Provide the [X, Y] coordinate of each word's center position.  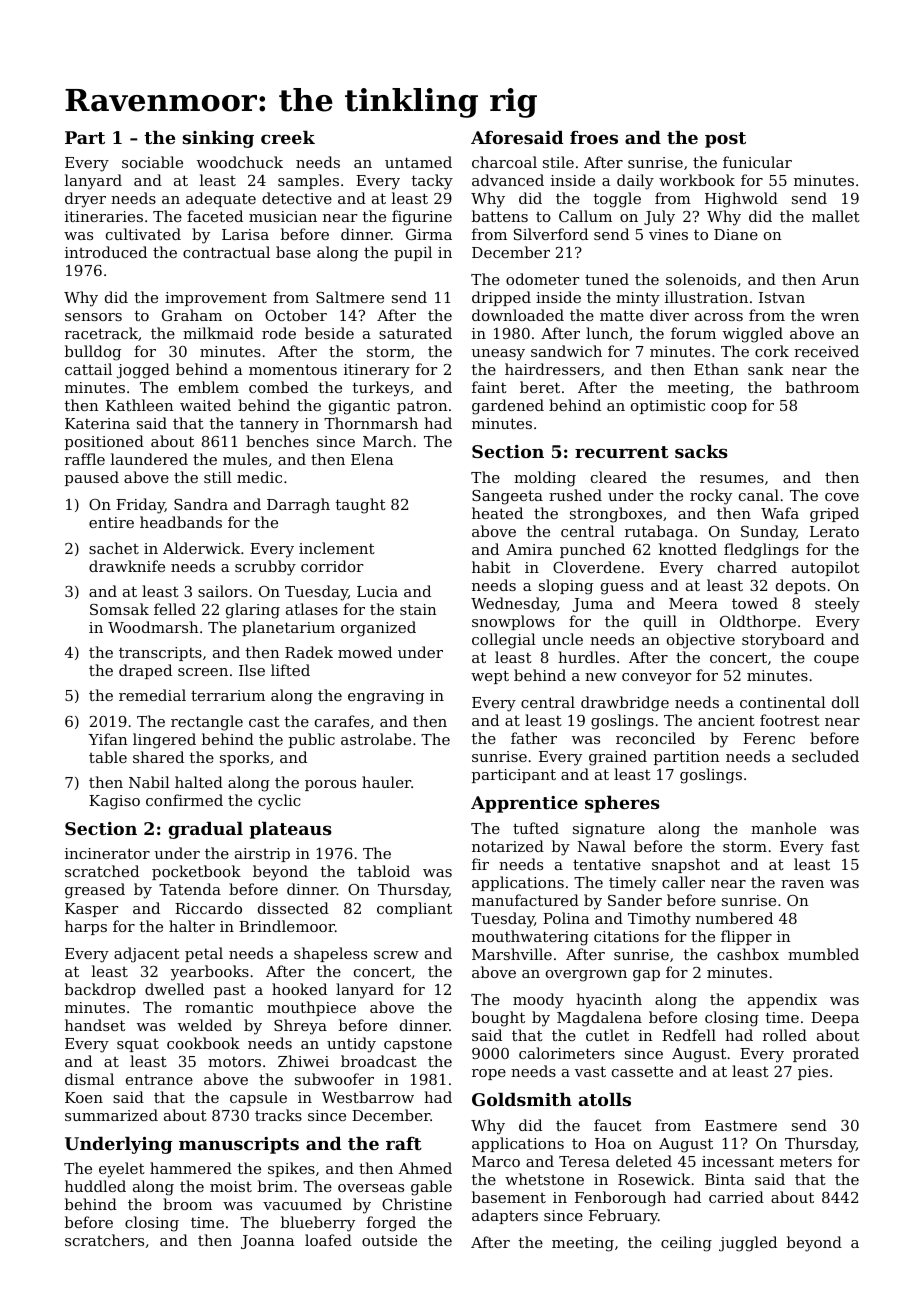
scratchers [104, 1240]
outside [389, 1240]
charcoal [504, 162]
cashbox [748, 954]
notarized [508, 846]
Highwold [741, 200]
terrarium [228, 695]
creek [288, 137]
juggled [748, 1244]
